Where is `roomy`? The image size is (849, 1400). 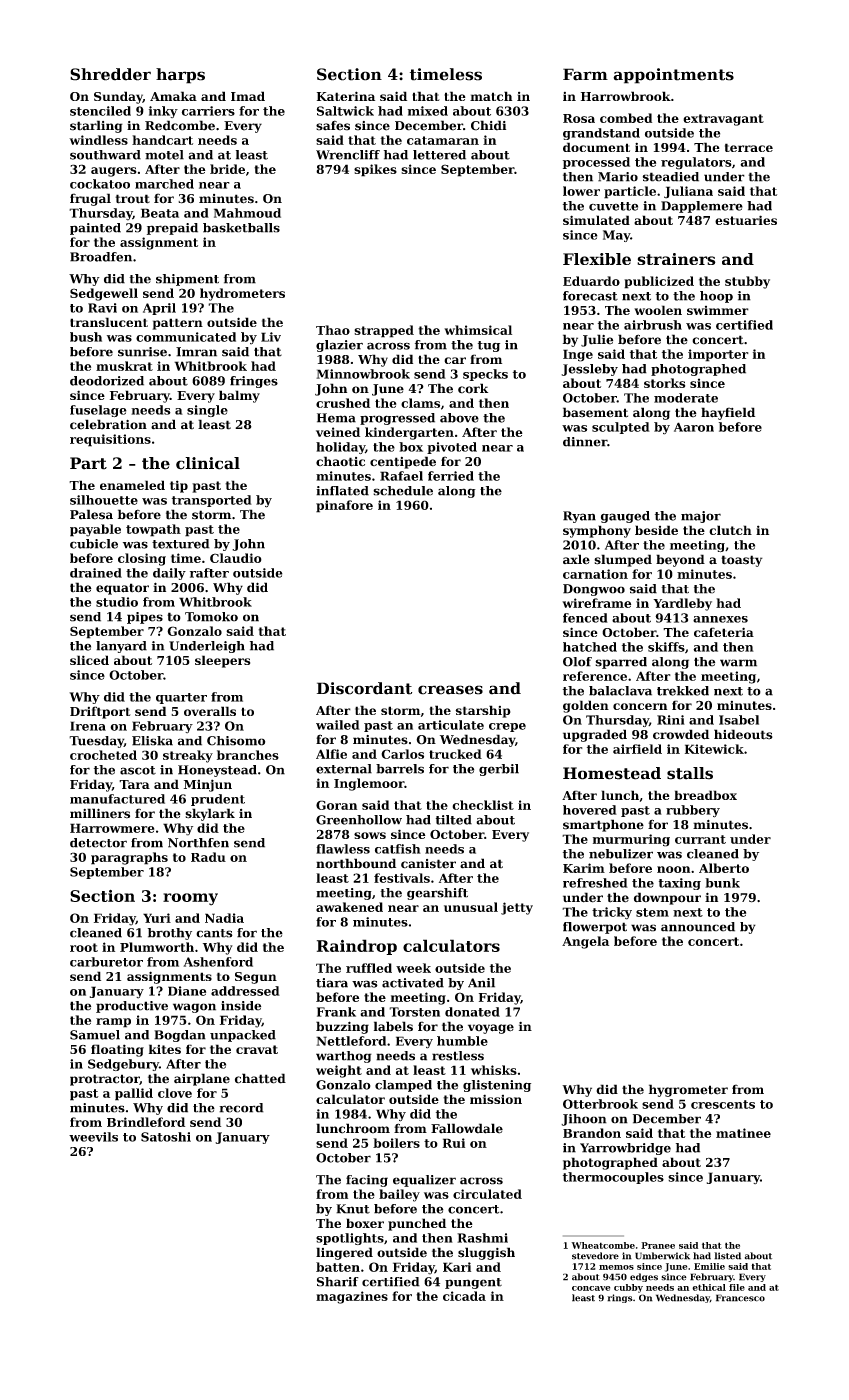 roomy is located at coordinates (190, 899).
